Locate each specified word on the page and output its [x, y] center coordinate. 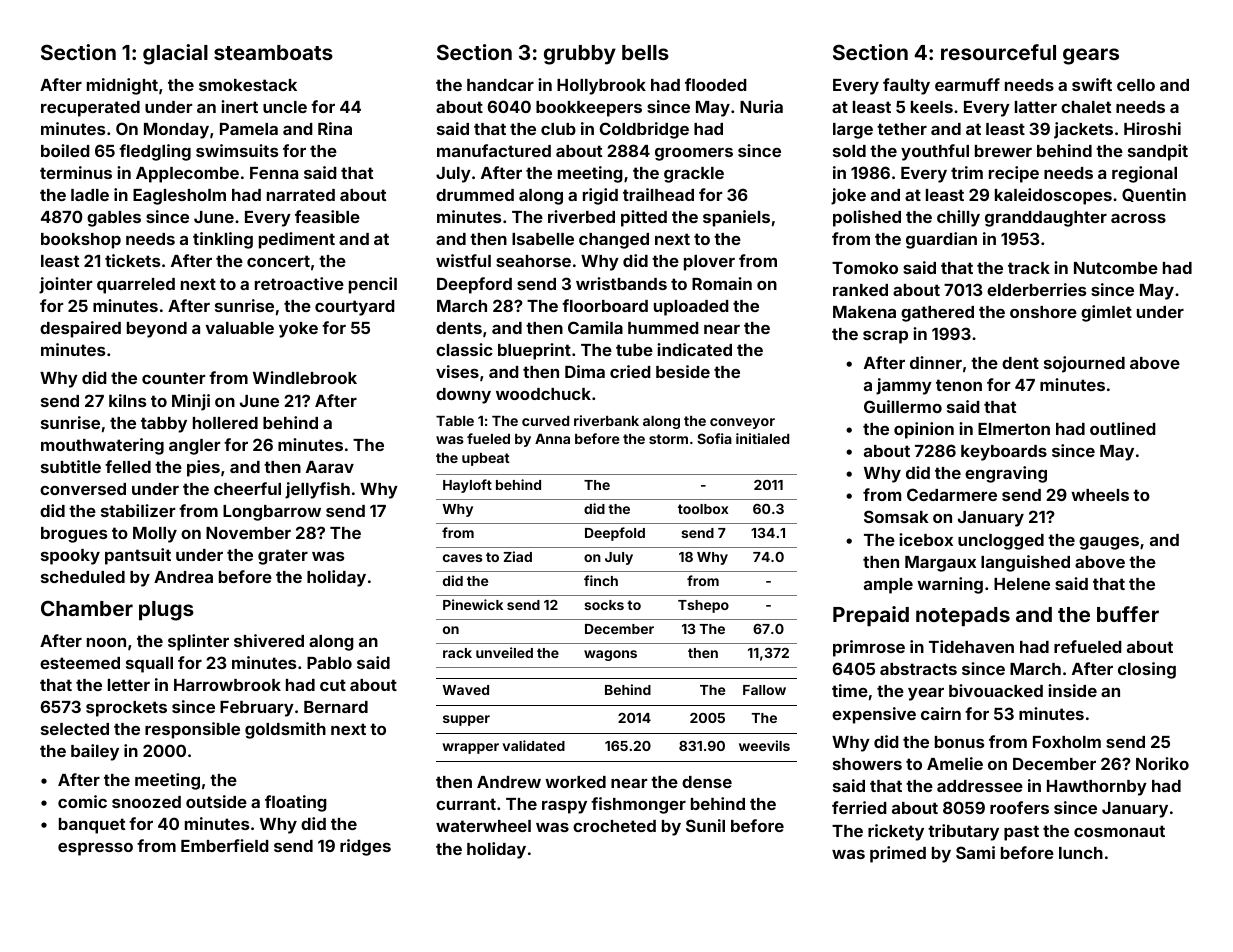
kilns [127, 400]
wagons [610, 655]
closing [1147, 670]
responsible [192, 730]
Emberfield [225, 845]
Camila [595, 327]
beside [683, 371]
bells [645, 52]
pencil [373, 285]
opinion [924, 430]
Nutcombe [1116, 268]
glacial [175, 54]
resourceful [998, 52]
